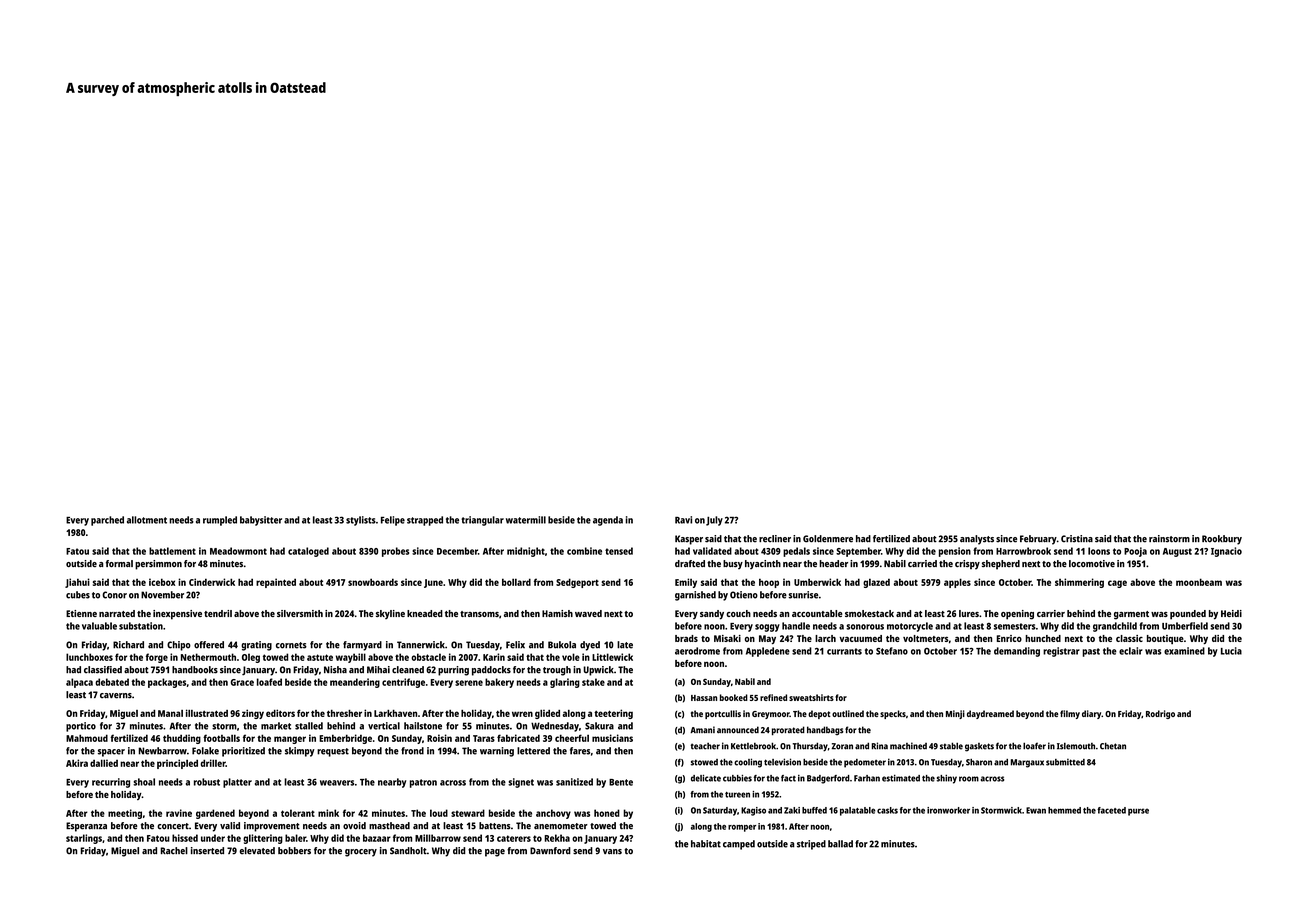  Describe the element at coordinates (686, 583) in the screenshot. I see `Emily` at that location.
